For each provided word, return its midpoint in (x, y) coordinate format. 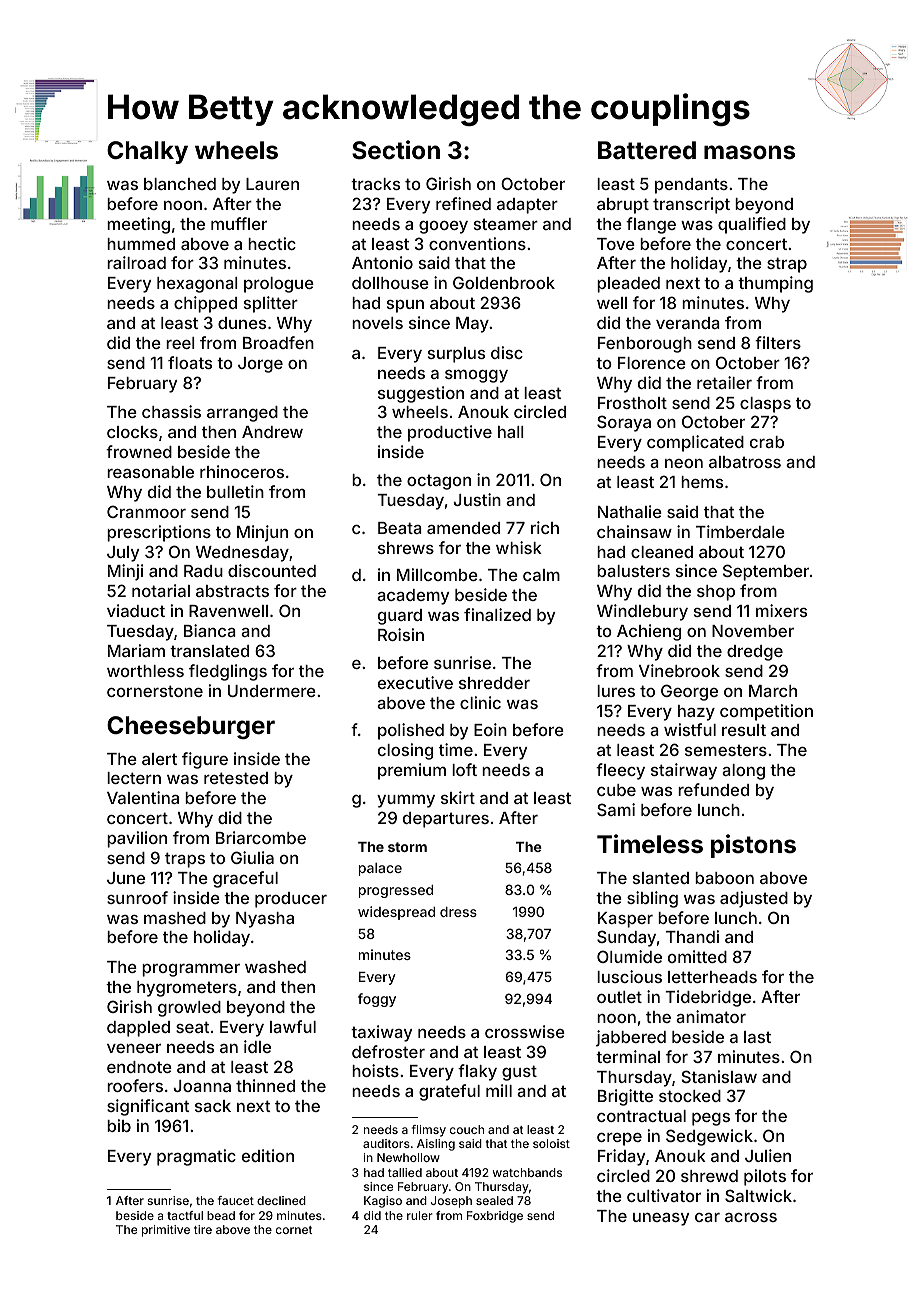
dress (458, 912)
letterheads (712, 977)
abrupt (623, 206)
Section (396, 150)
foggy (377, 1000)
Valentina (143, 797)
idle (257, 1046)
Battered (647, 150)
